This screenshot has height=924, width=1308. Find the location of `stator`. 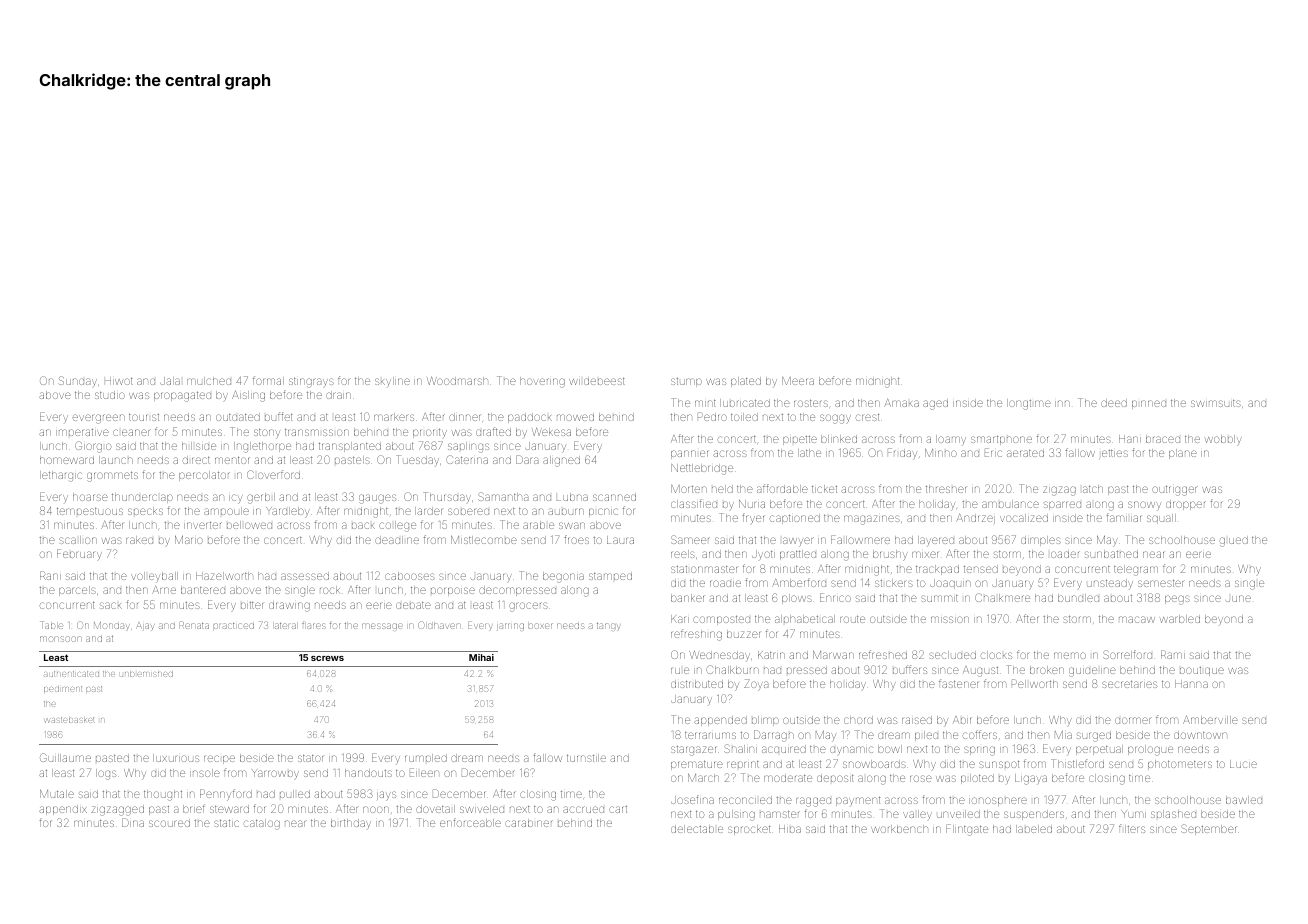

stator is located at coordinates (310, 758).
